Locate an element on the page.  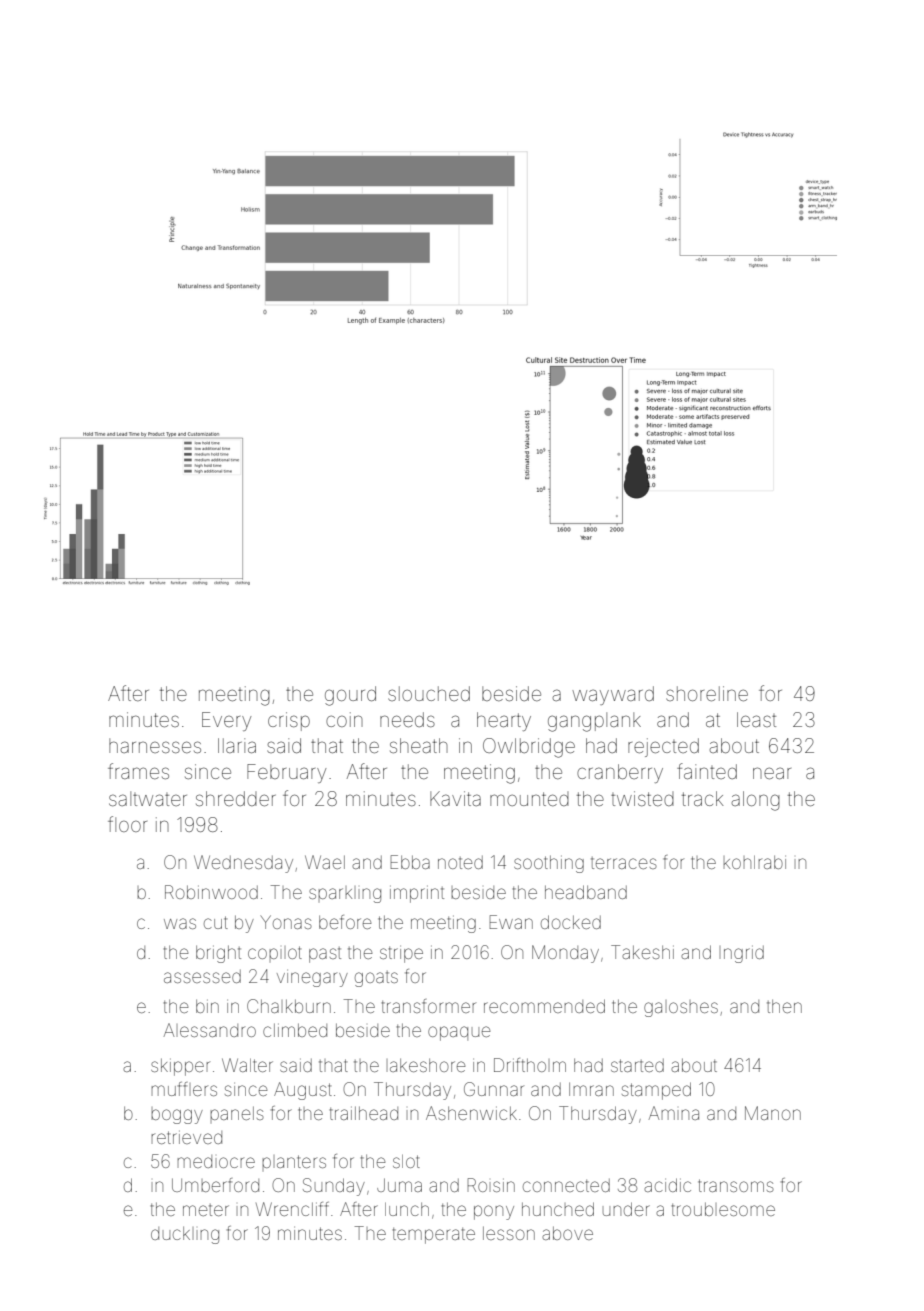
climbed is located at coordinates (295, 1030).
